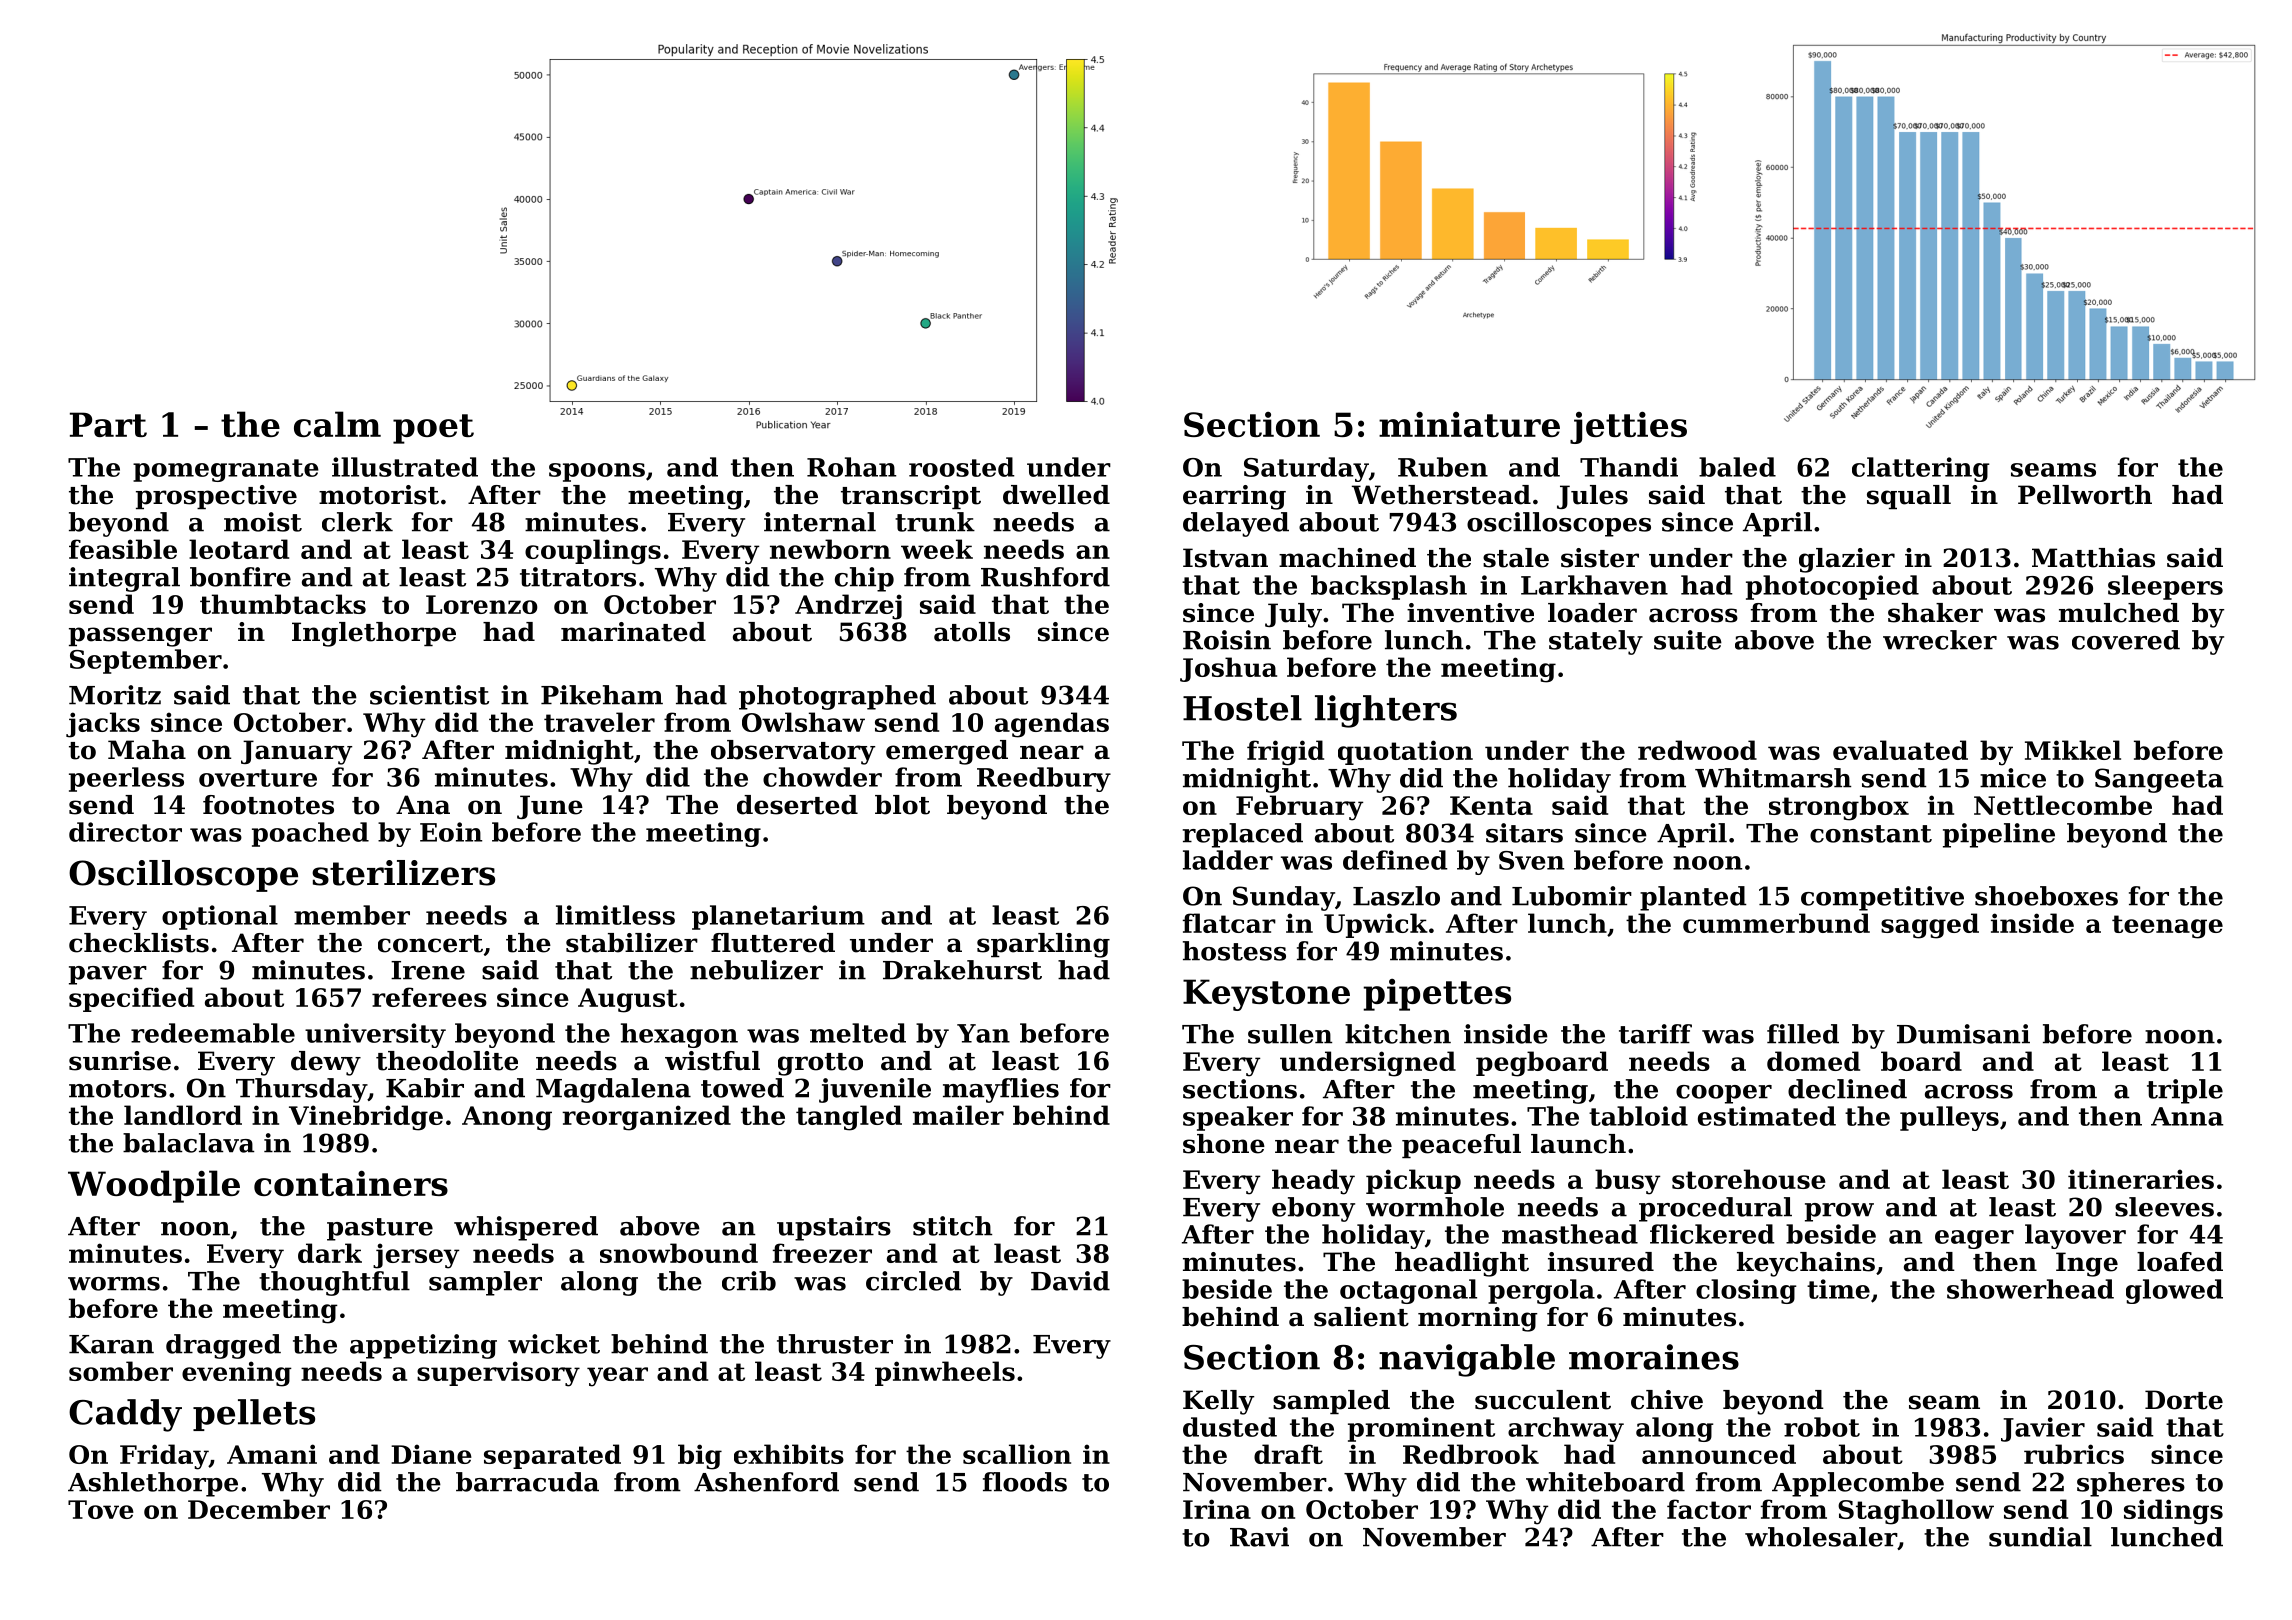 The width and height of the image is (2292, 1620). What do you see at coordinates (1259, 1537) in the image?
I see `Ravi` at bounding box center [1259, 1537].
